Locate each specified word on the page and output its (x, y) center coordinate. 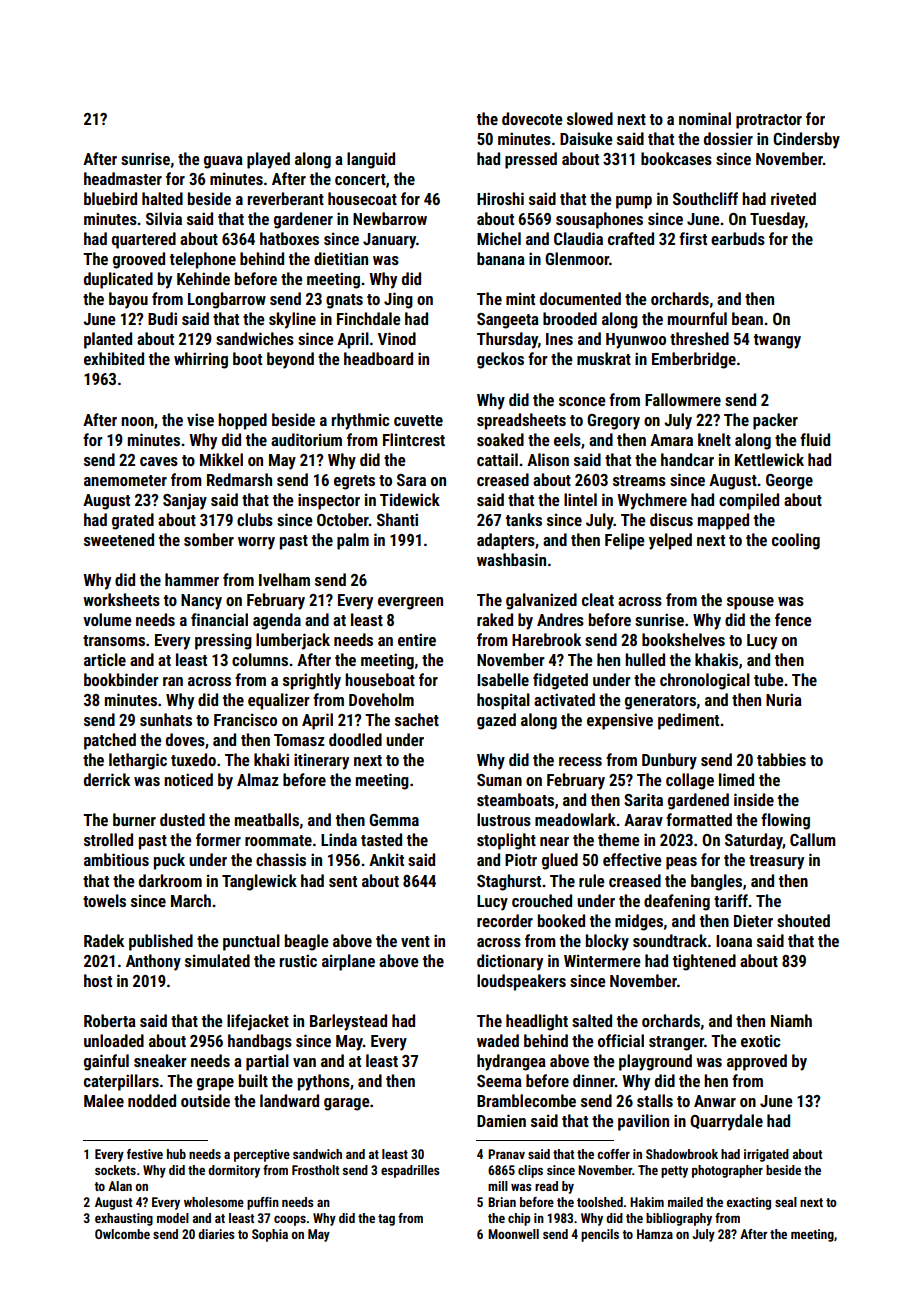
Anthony (153, 962)
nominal (705, 118)
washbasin (511, 559)
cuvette (418, 420)
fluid (815, 439)
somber (209, 539)
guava (223, 162)
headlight (537, 1022)
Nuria (784, 699)
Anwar (715, 1101)
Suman (499, 780)
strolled (108, 839)
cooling (796, 541)
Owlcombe (122, 1234)
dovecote (532, 118)
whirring (201, 360)
